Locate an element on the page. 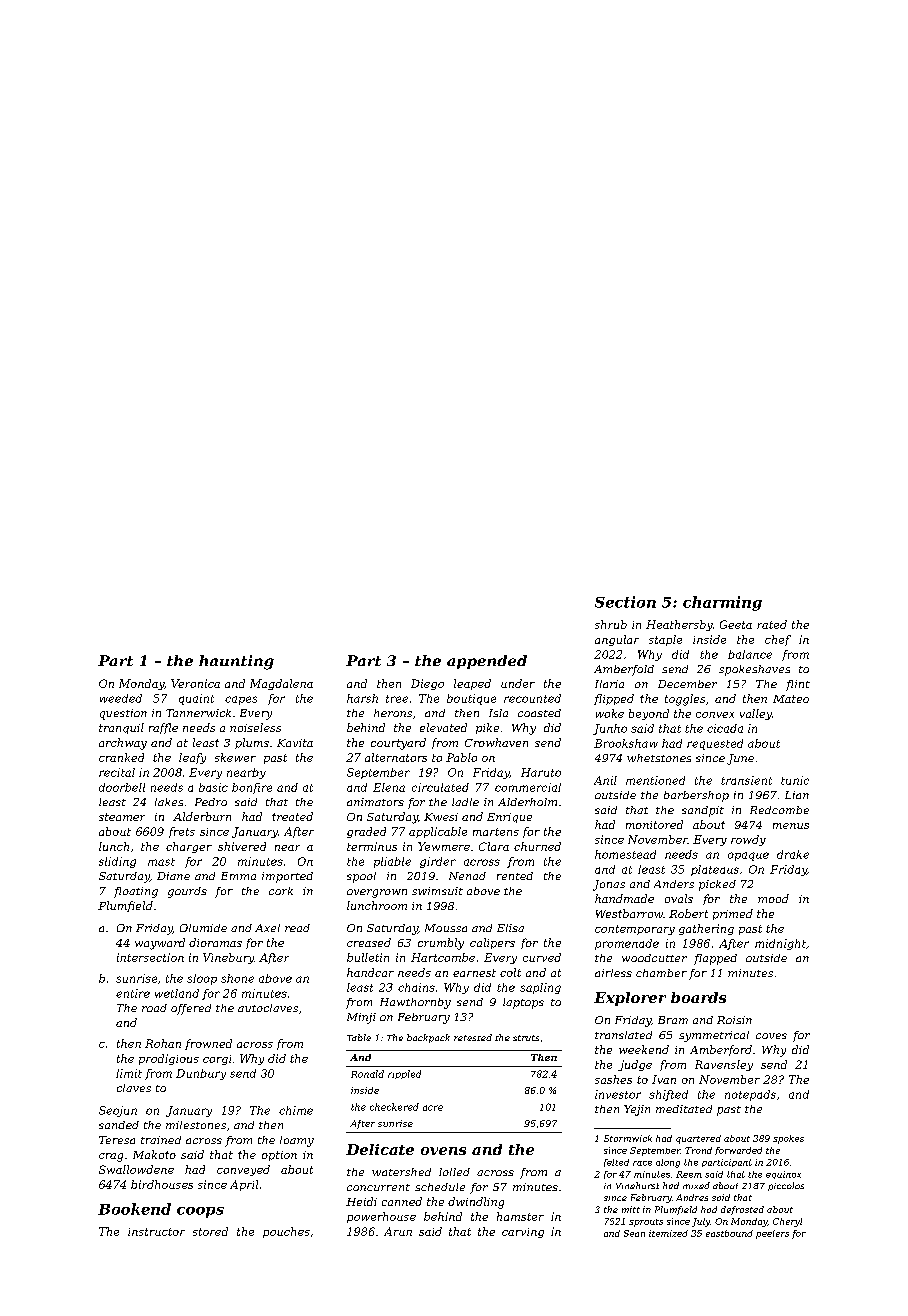 The image size is (908, 1316). Heidi is located at coordinates (361, 1201).
